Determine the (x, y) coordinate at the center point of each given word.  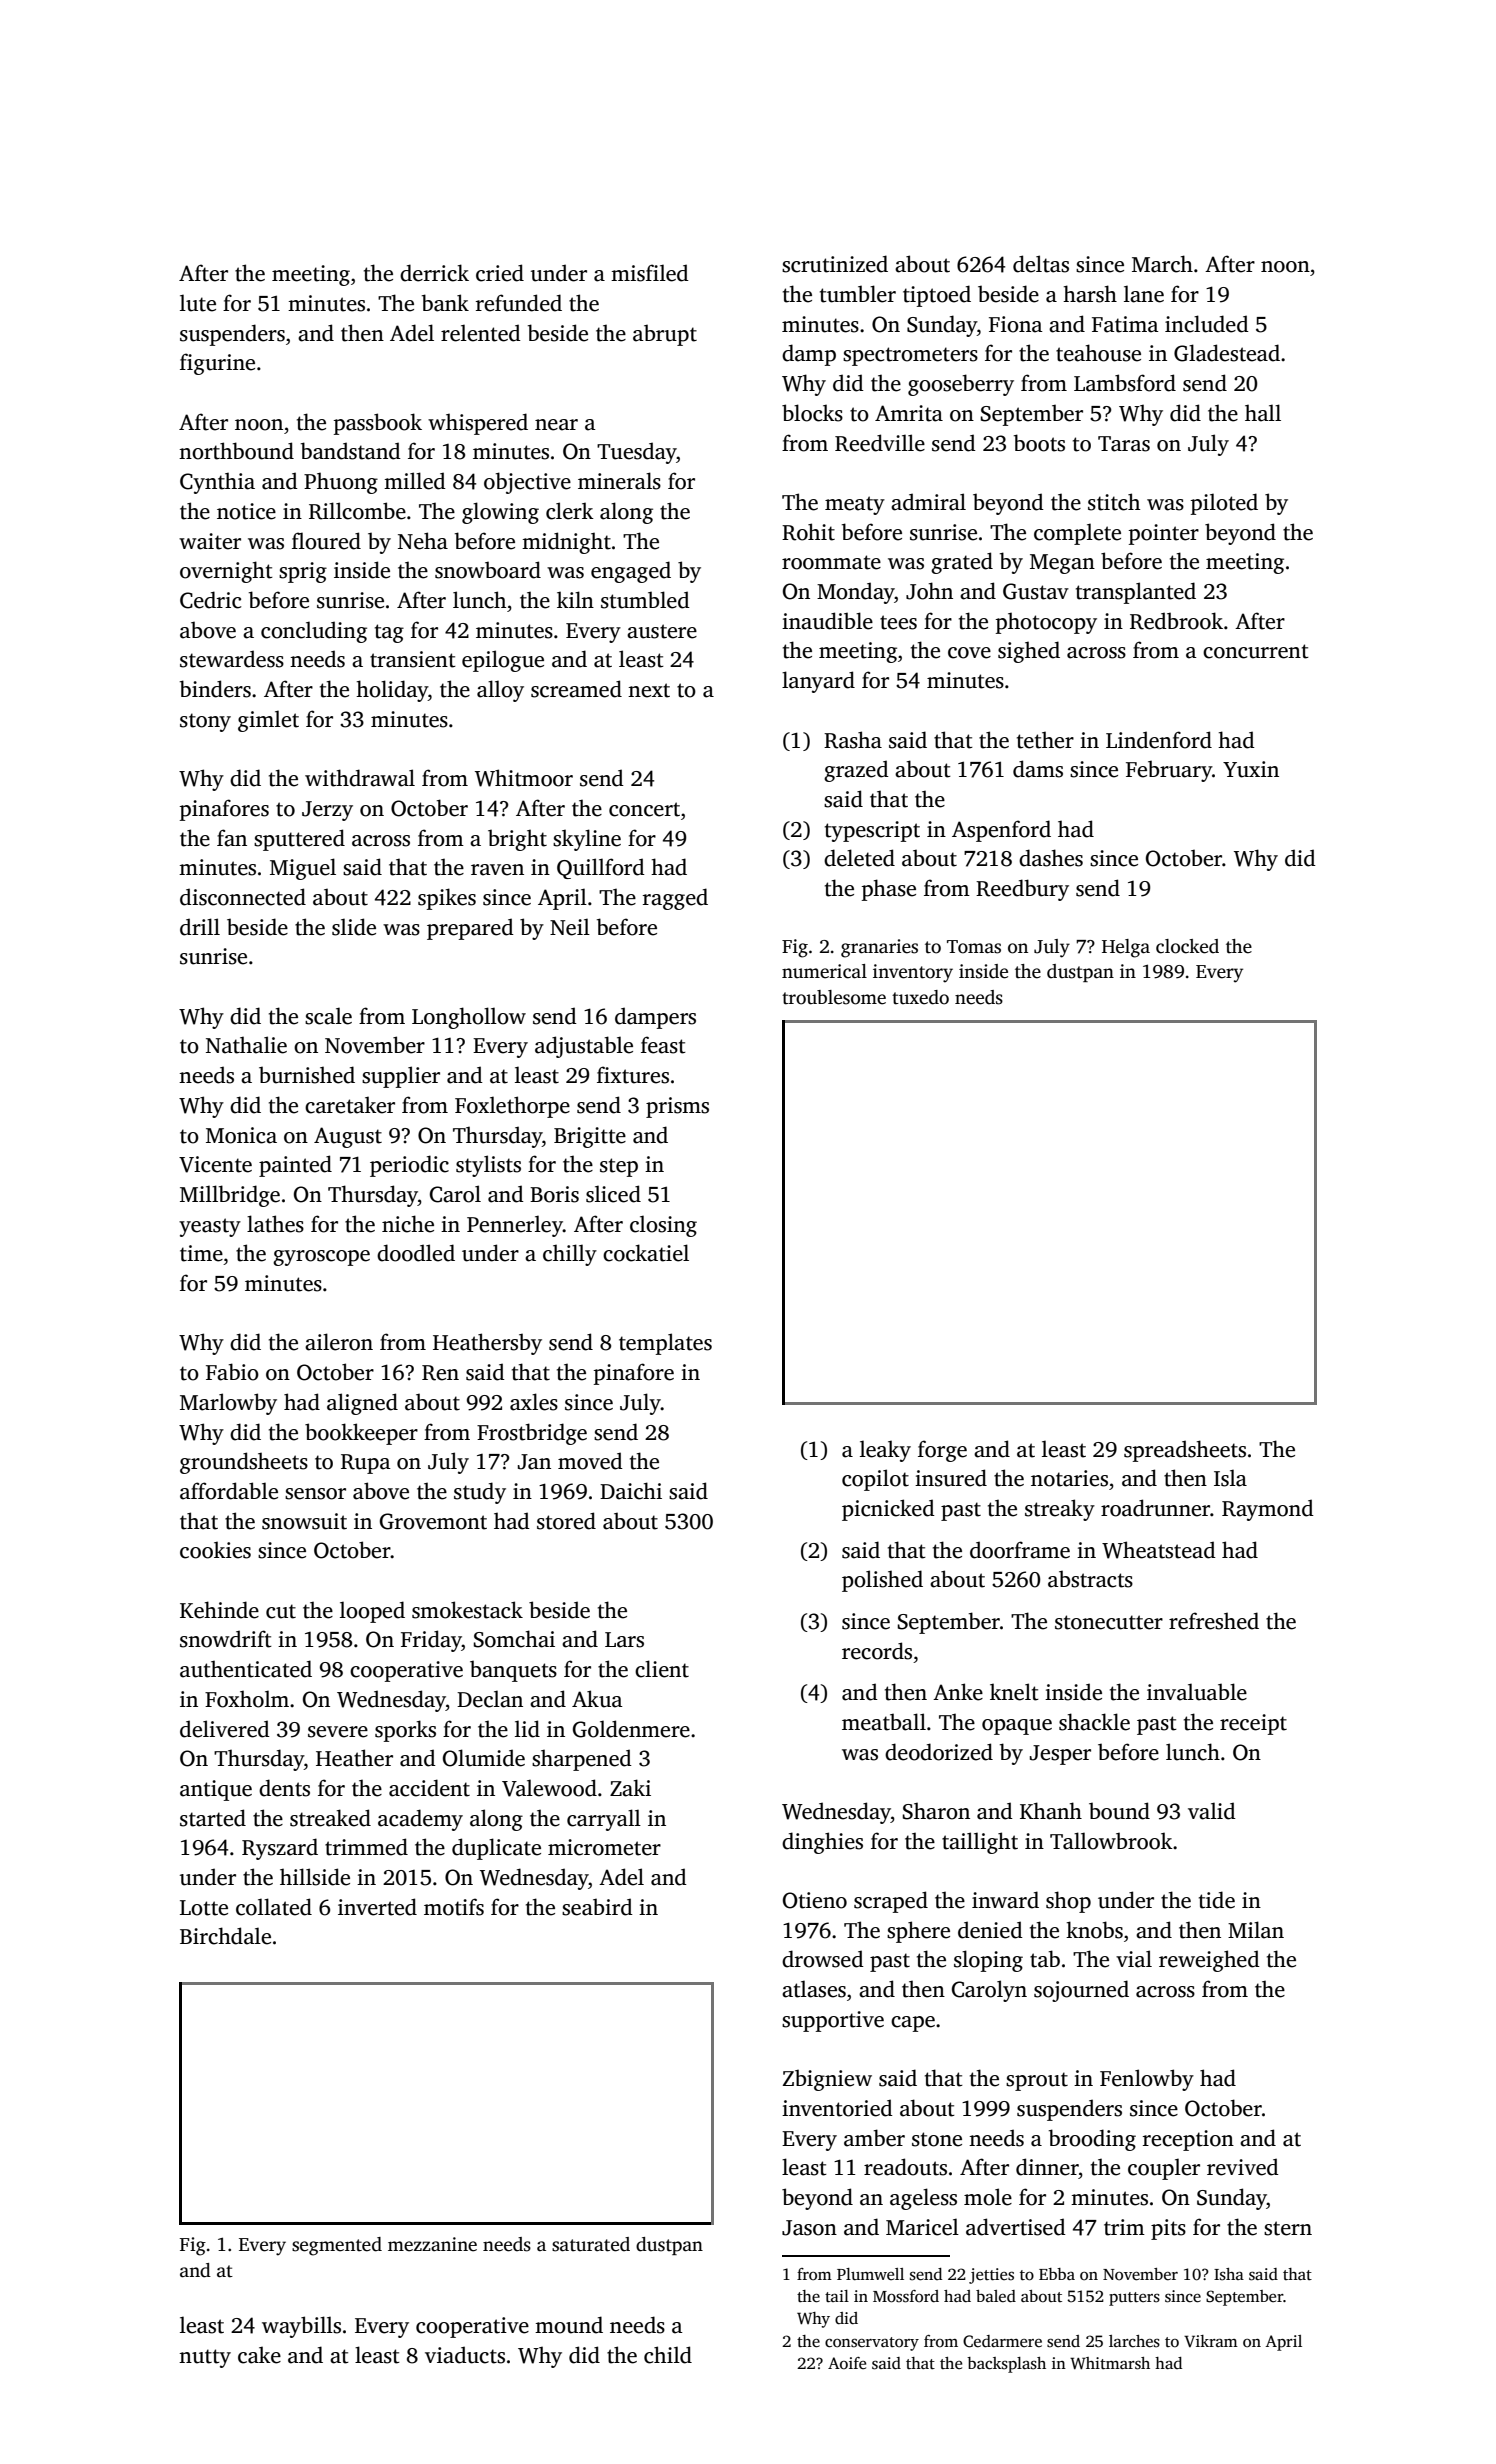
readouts (905, 2167)
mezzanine (432, 2244)
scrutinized (835, 264)
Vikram (1211, 2341)
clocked (1187, 946)
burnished (307, 1075)
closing (663, 1226)
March (1162, 264)
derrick (434, 273)
